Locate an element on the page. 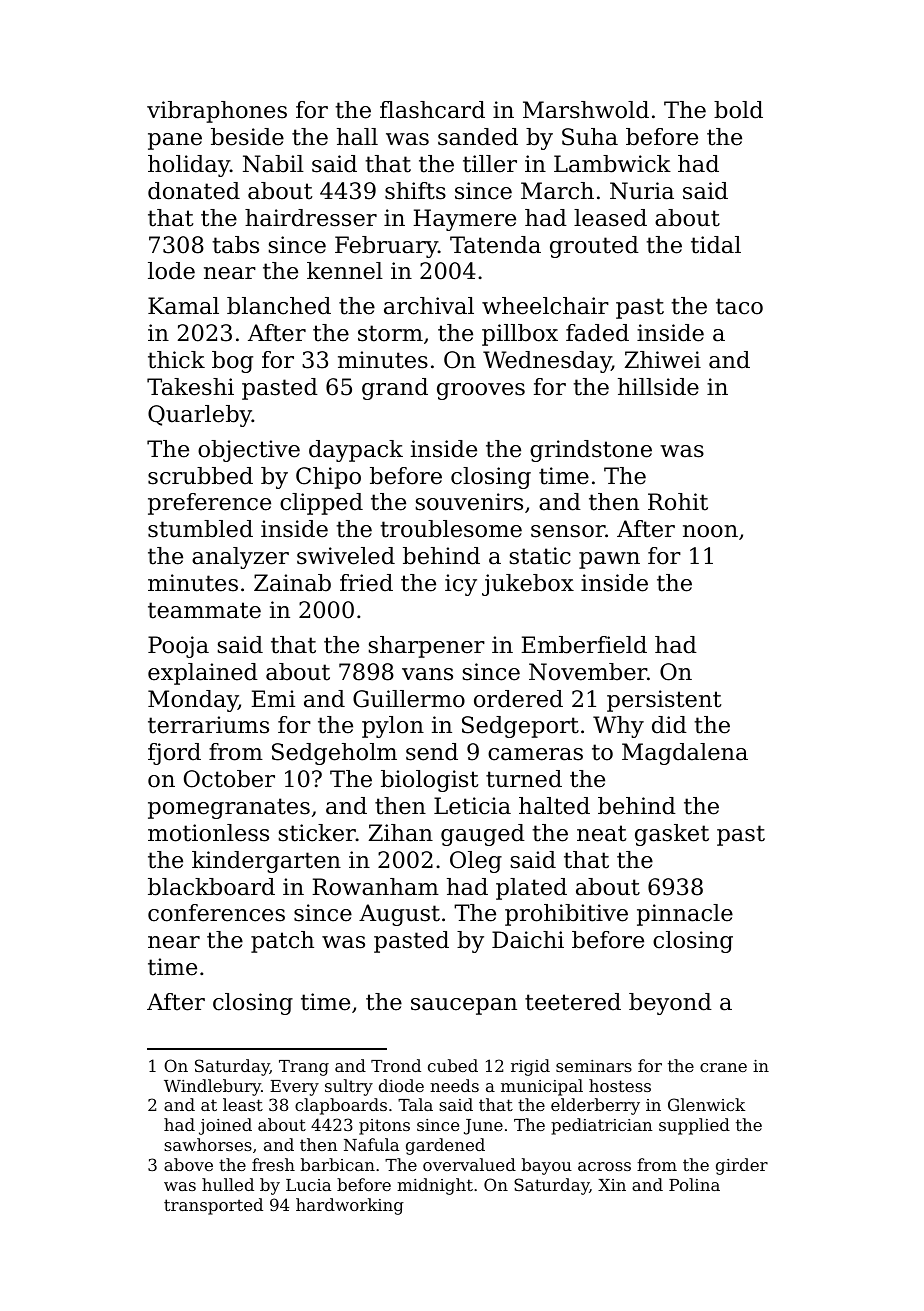 The height and width of the document is (1311, 924). bold is located at coordinates (738, 110).
